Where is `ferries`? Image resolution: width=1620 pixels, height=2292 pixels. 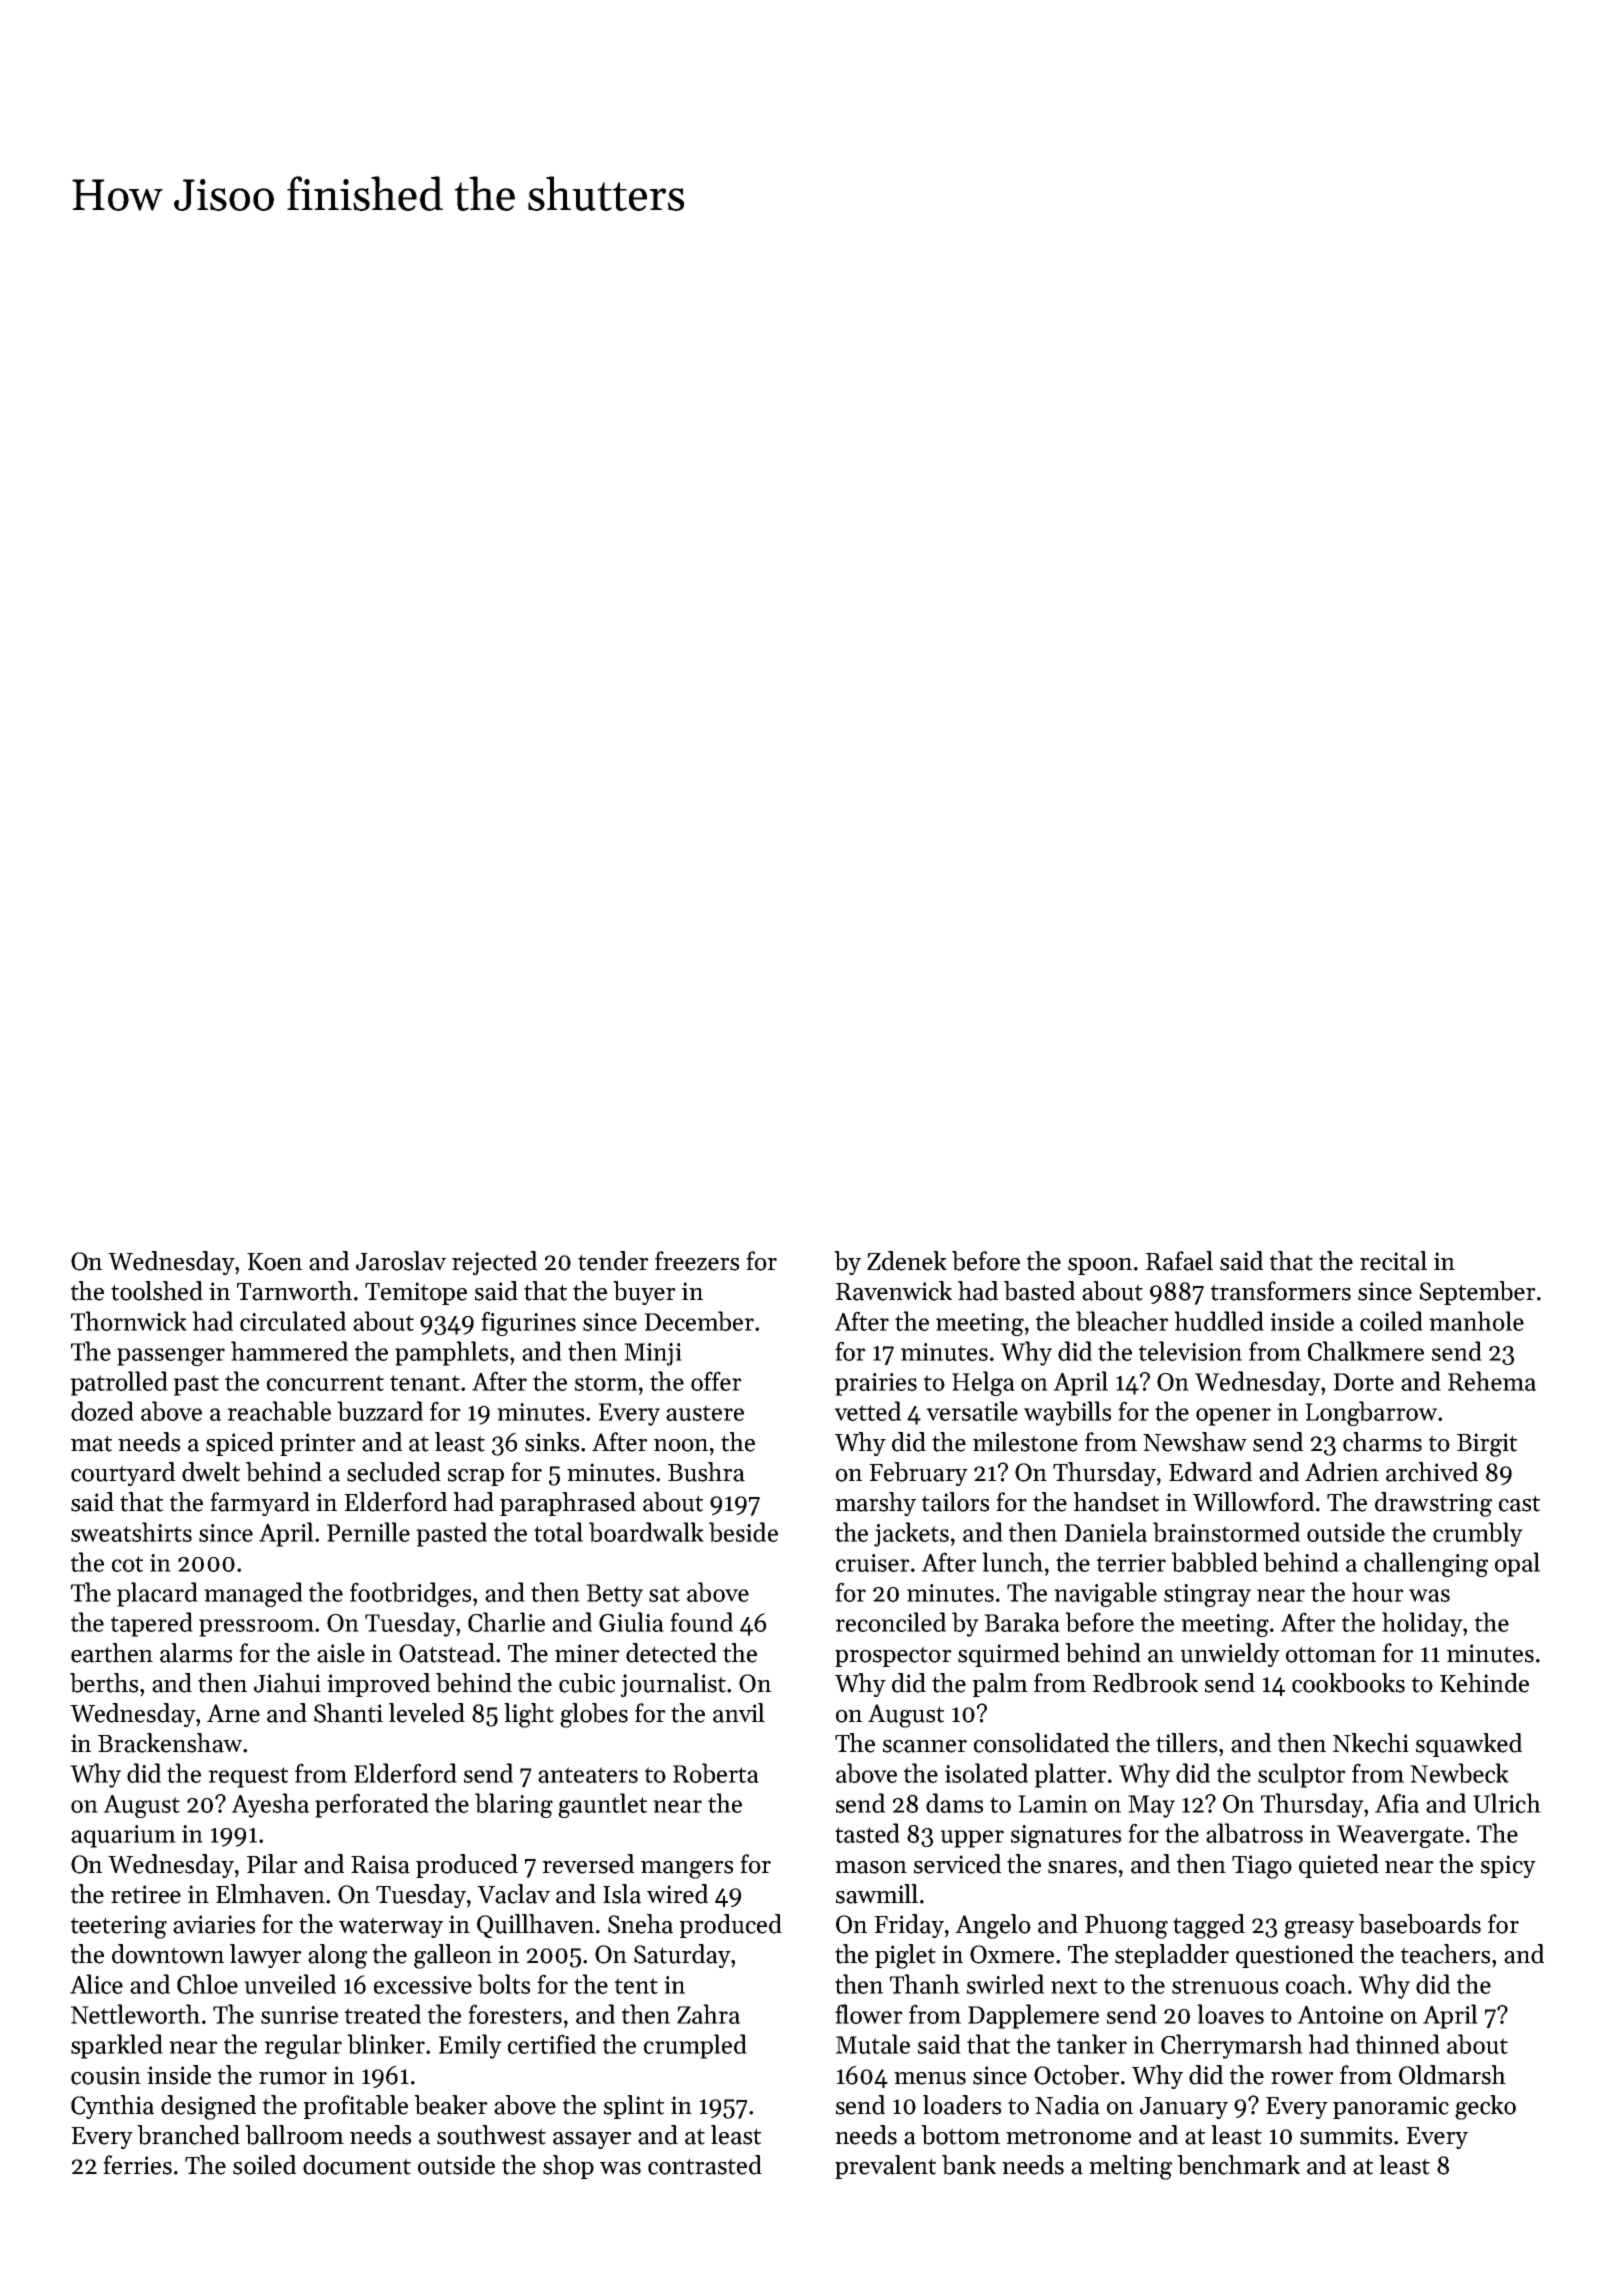 ferries is located at coordinates (137, 2165).
